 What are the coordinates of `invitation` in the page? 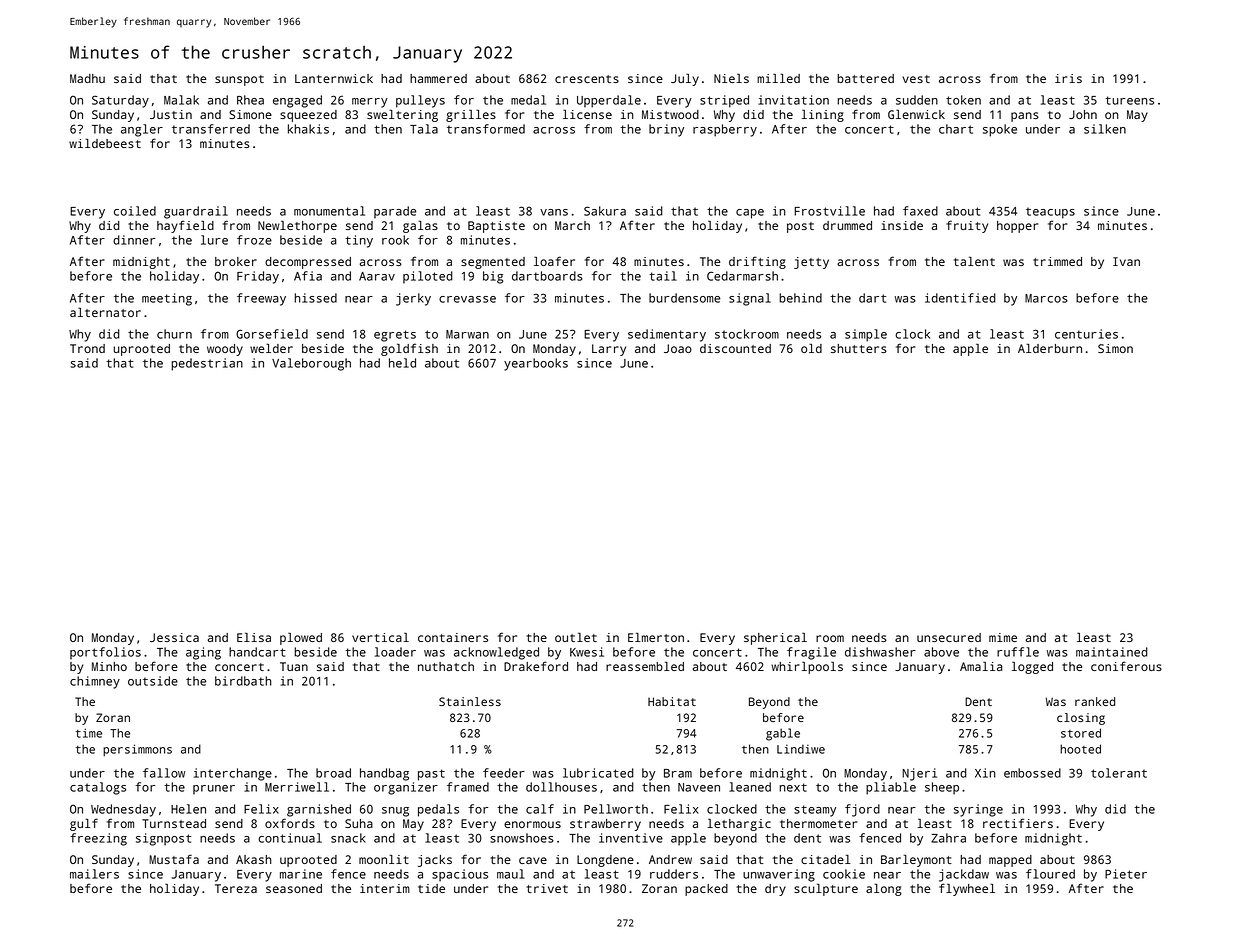 It's located at (793, 100).
